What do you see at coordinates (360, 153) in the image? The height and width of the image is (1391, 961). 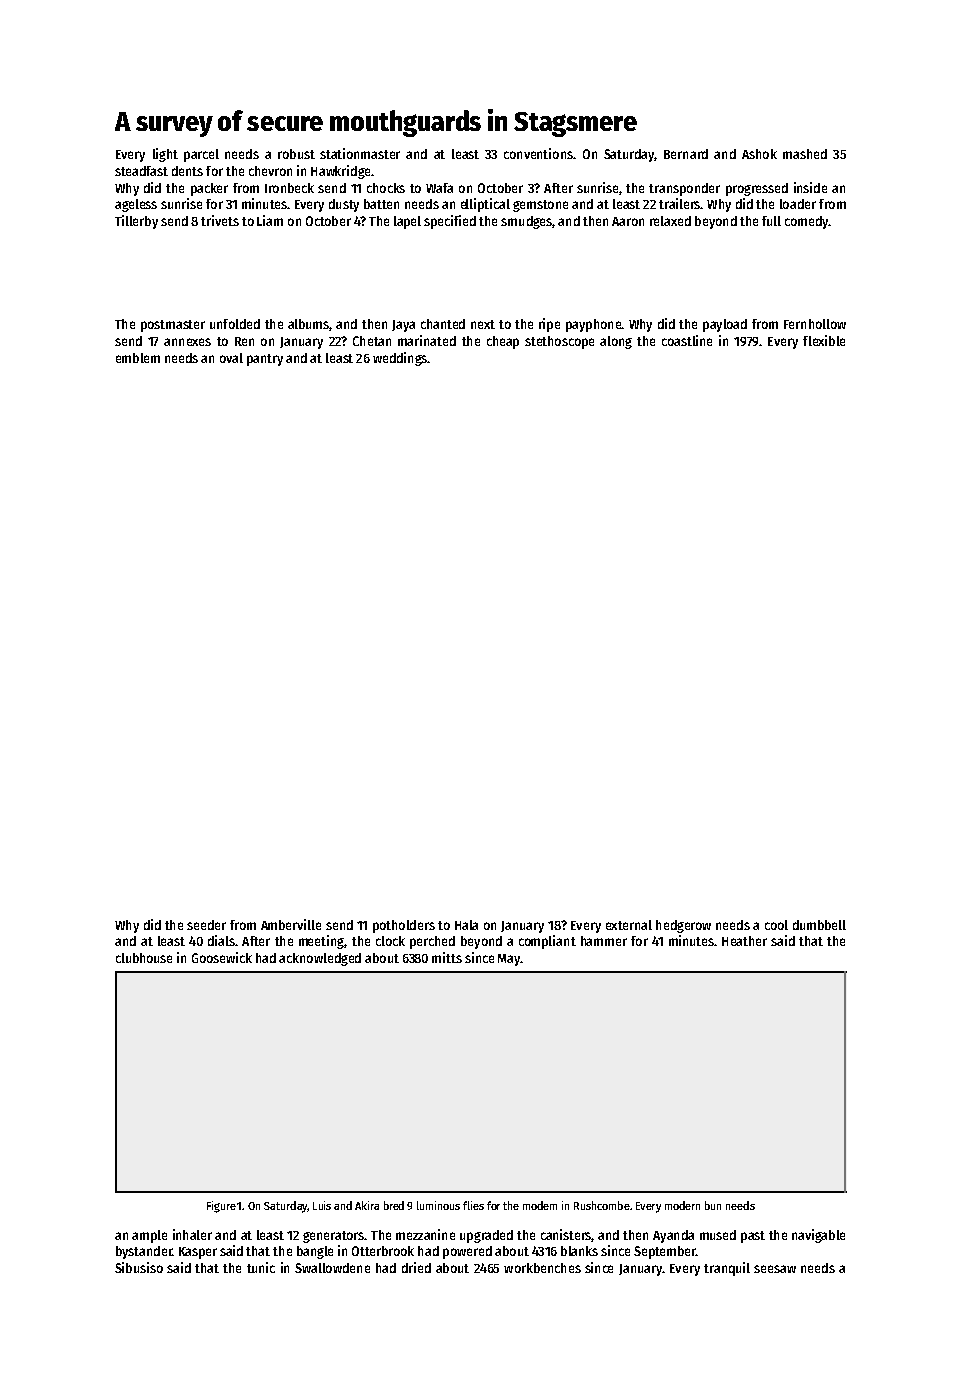 I see `stationmaster` at bounding box center [360, 153].
